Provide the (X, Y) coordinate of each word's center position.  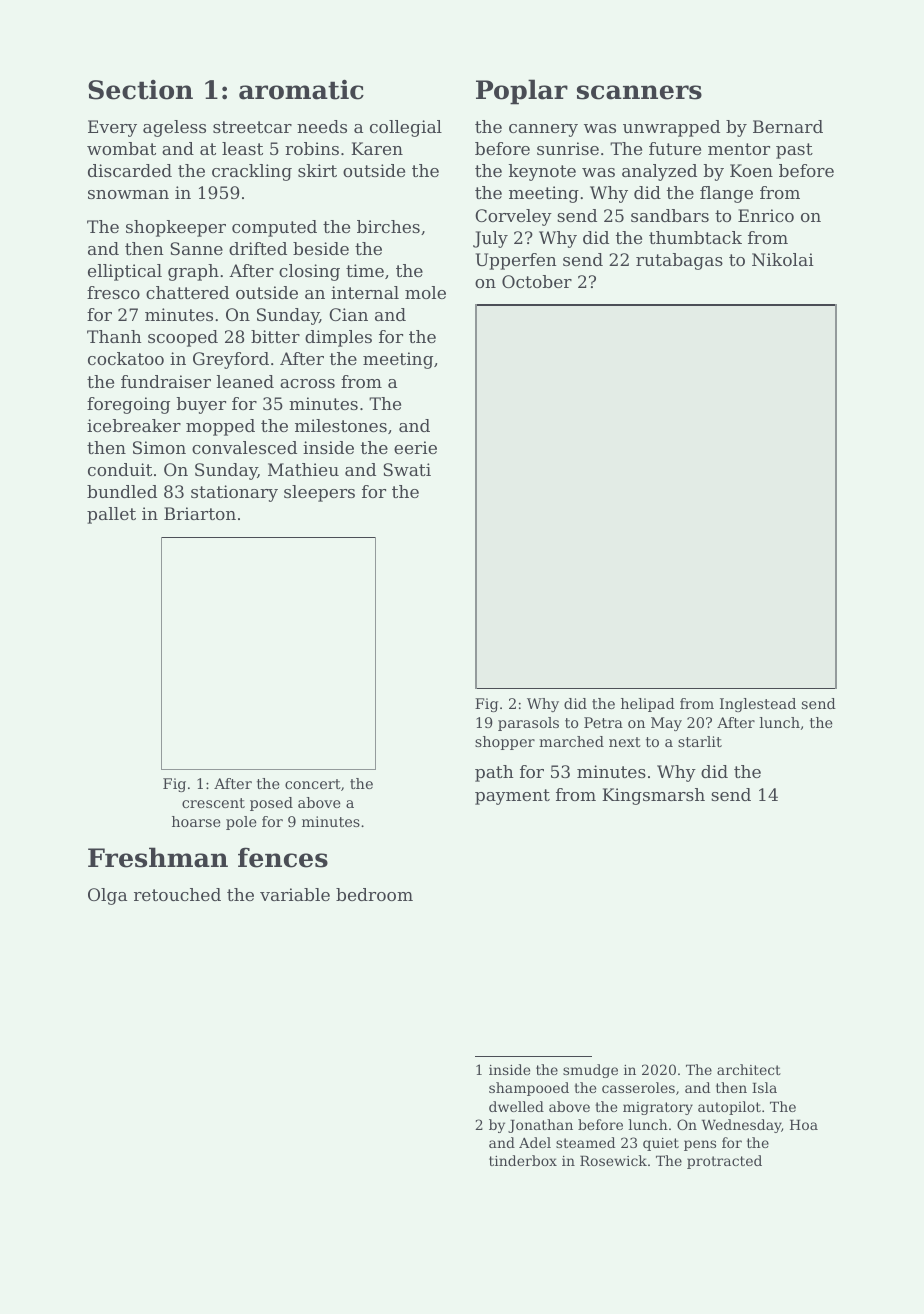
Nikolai (783, 259)
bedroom (374, 894)
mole (425, 292)
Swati (407, 469)
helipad (648, 705)
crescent (213, 803)
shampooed (529, 1089)
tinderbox (523, 1160)
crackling (252, 172)
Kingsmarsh (653, 796)
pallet (111, 515)
